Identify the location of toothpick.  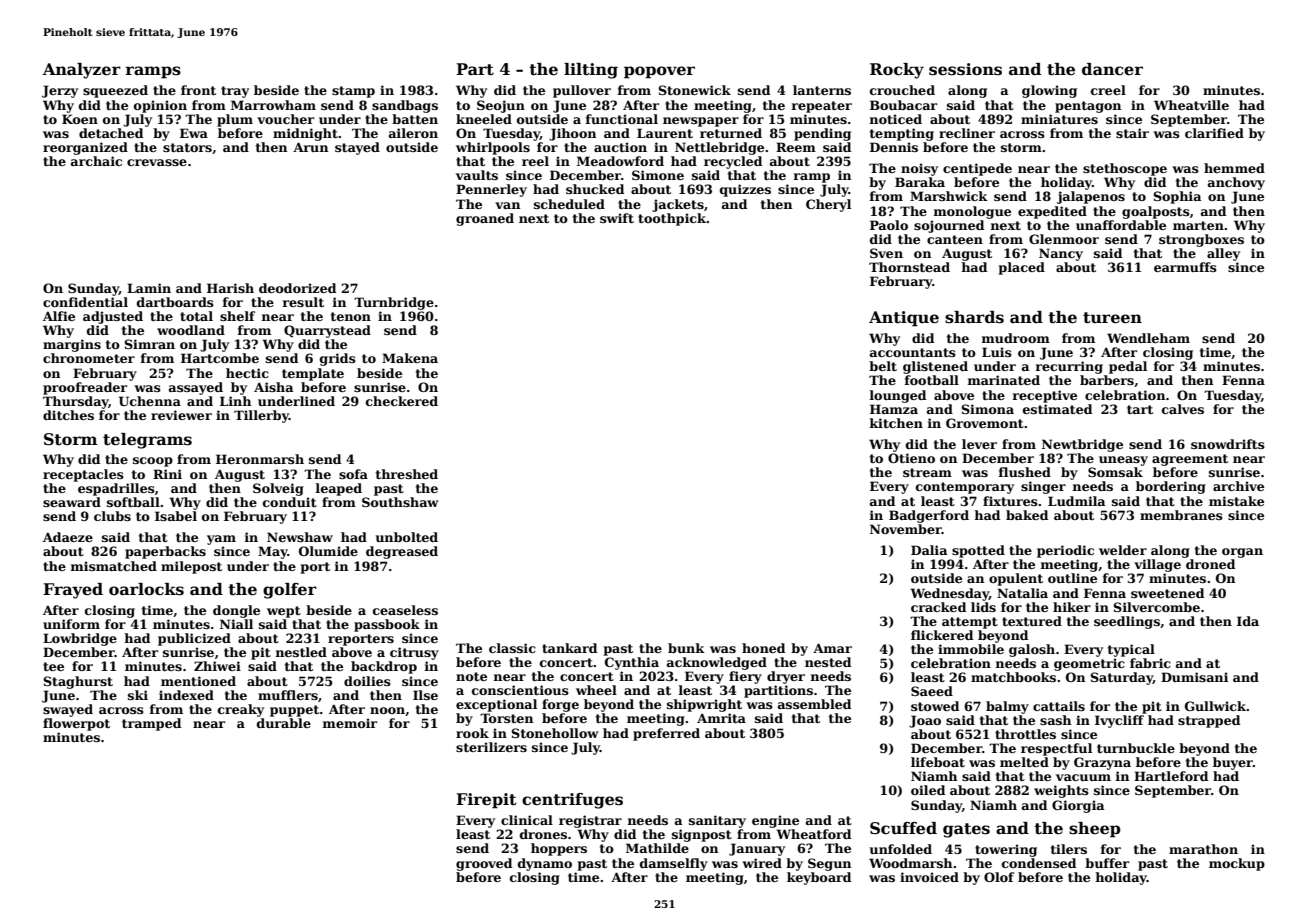
(672, 219).
